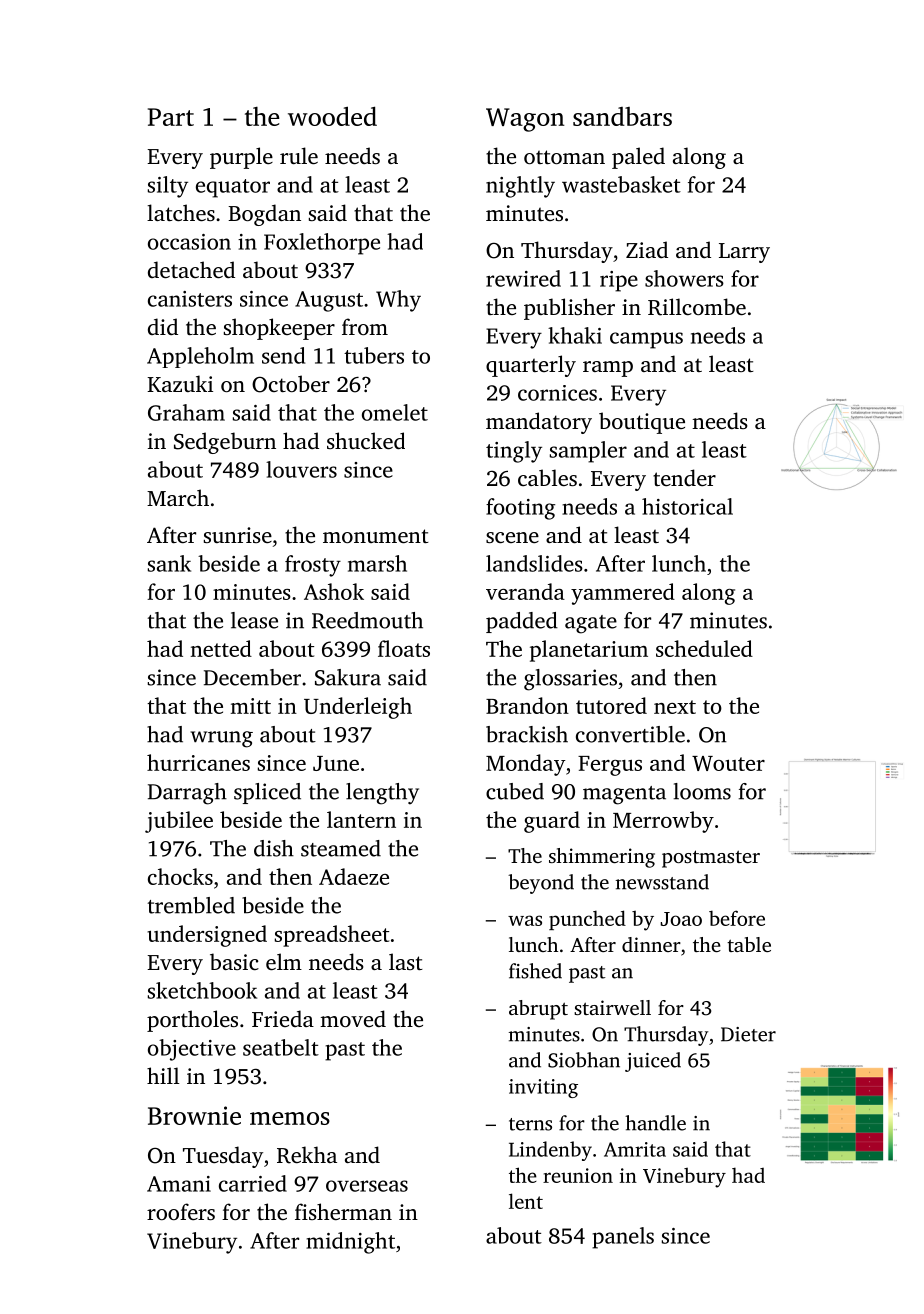  I want to click on trembled, so click(191, 905).
